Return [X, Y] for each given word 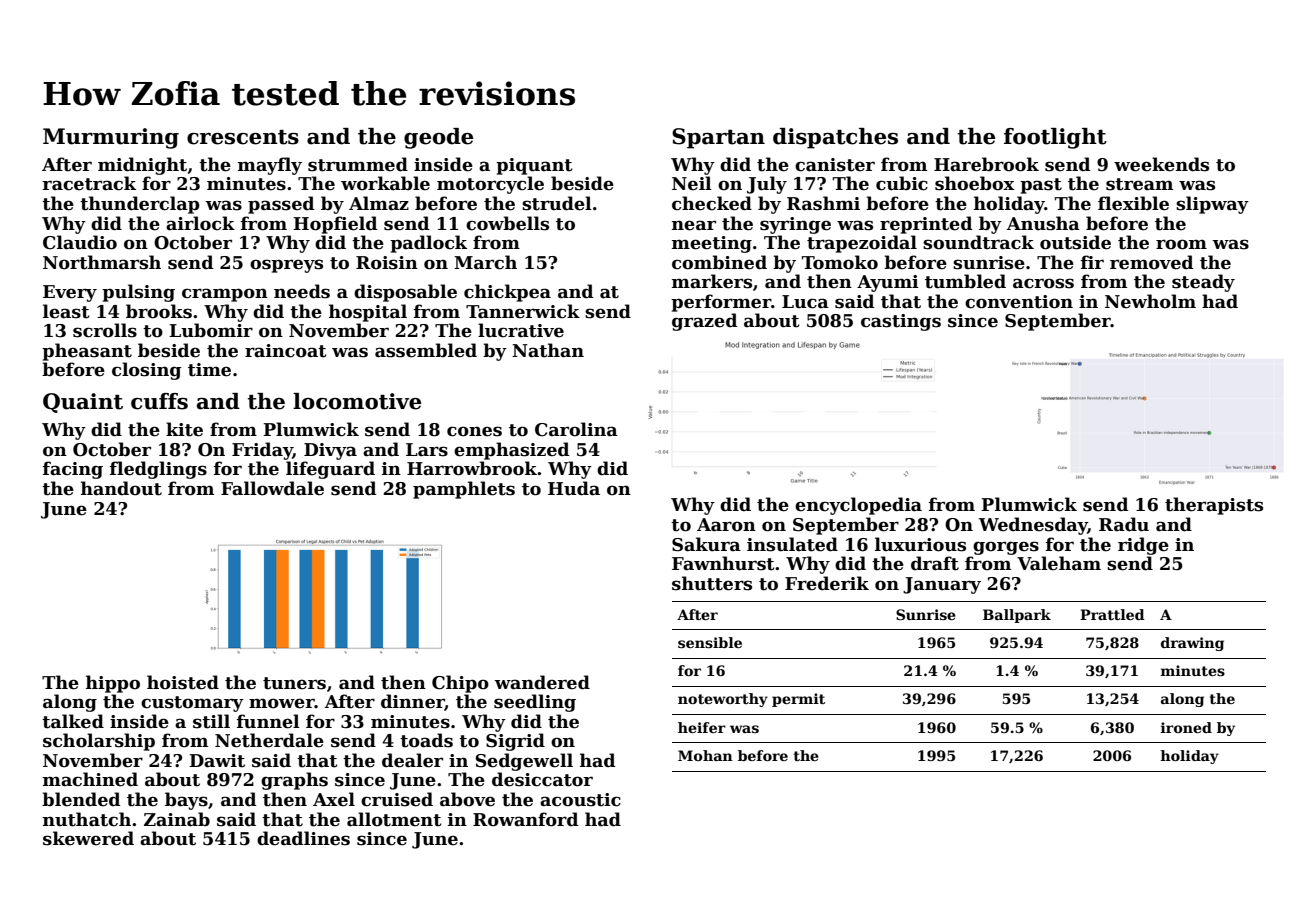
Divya [330, 451]
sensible [710, 642]
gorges [1006, 548]
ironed [1186, 727]
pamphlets [464, 490]
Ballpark [1017, 616]
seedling [535, 703]
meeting [712, 244]
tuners [294, 683]
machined [90, 779]
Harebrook [986, 164]
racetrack [89, 183]
